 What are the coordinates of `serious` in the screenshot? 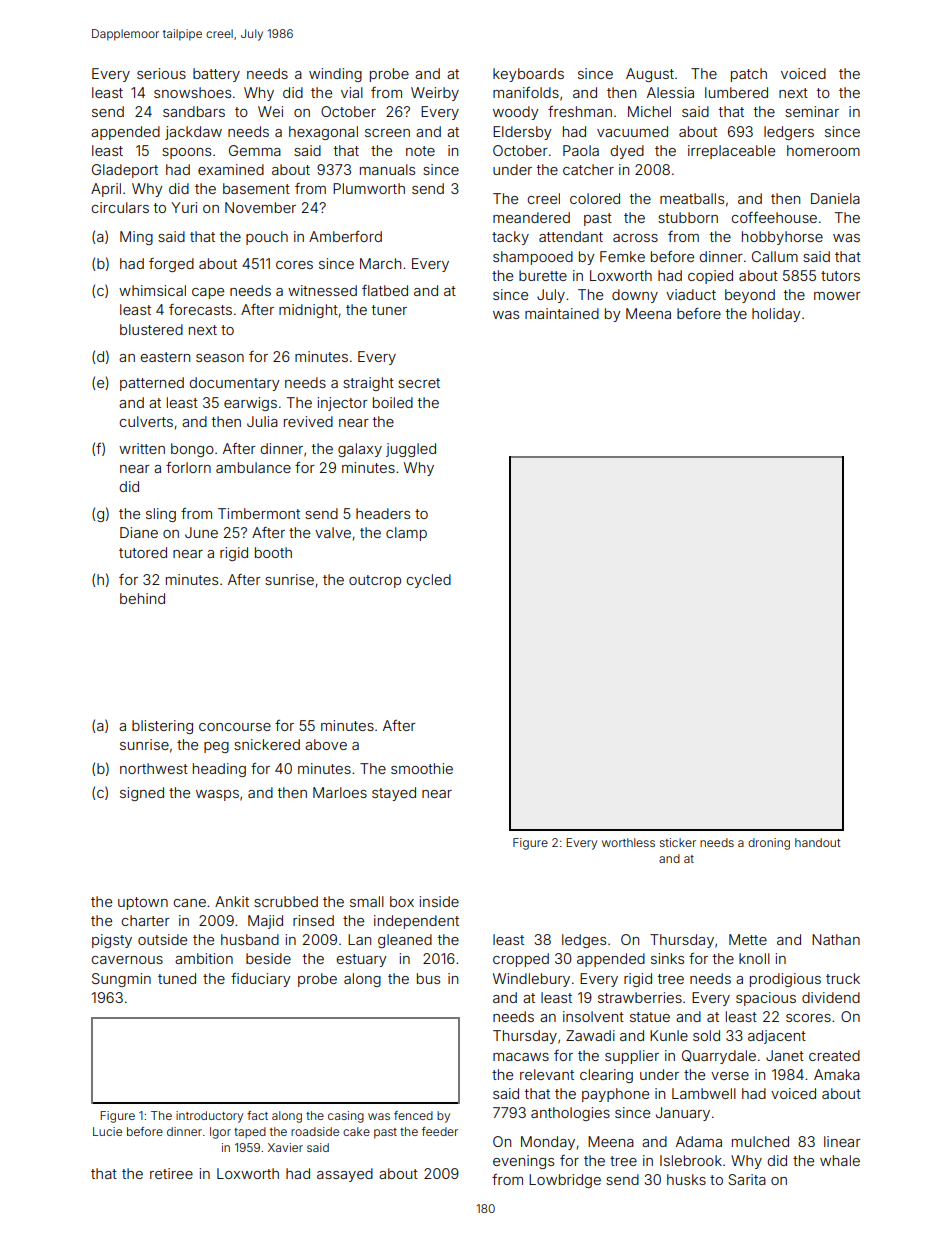 It's located at (161, 73).
